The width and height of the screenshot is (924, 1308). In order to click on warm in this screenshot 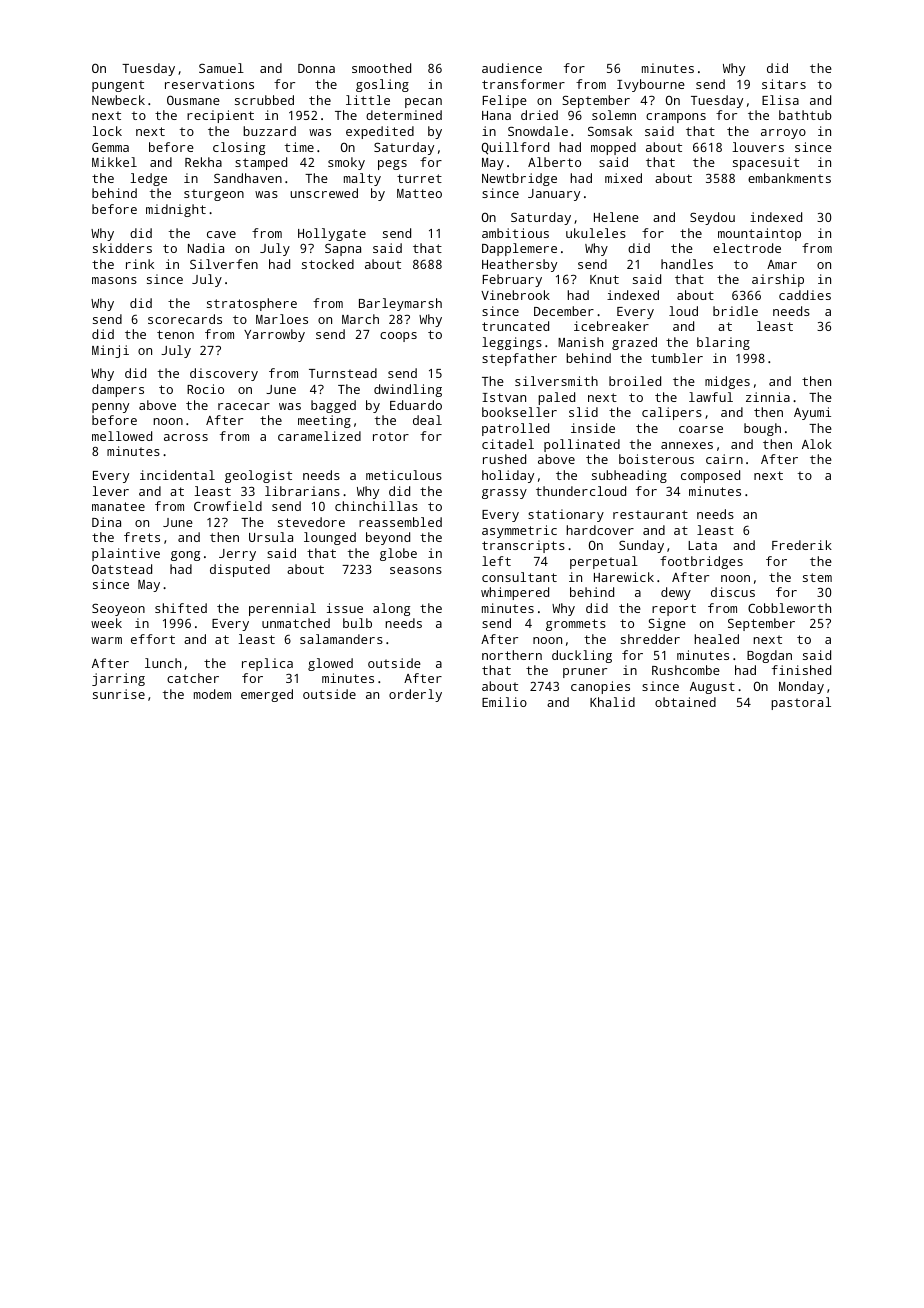, I will do `click(106, 640)`.
